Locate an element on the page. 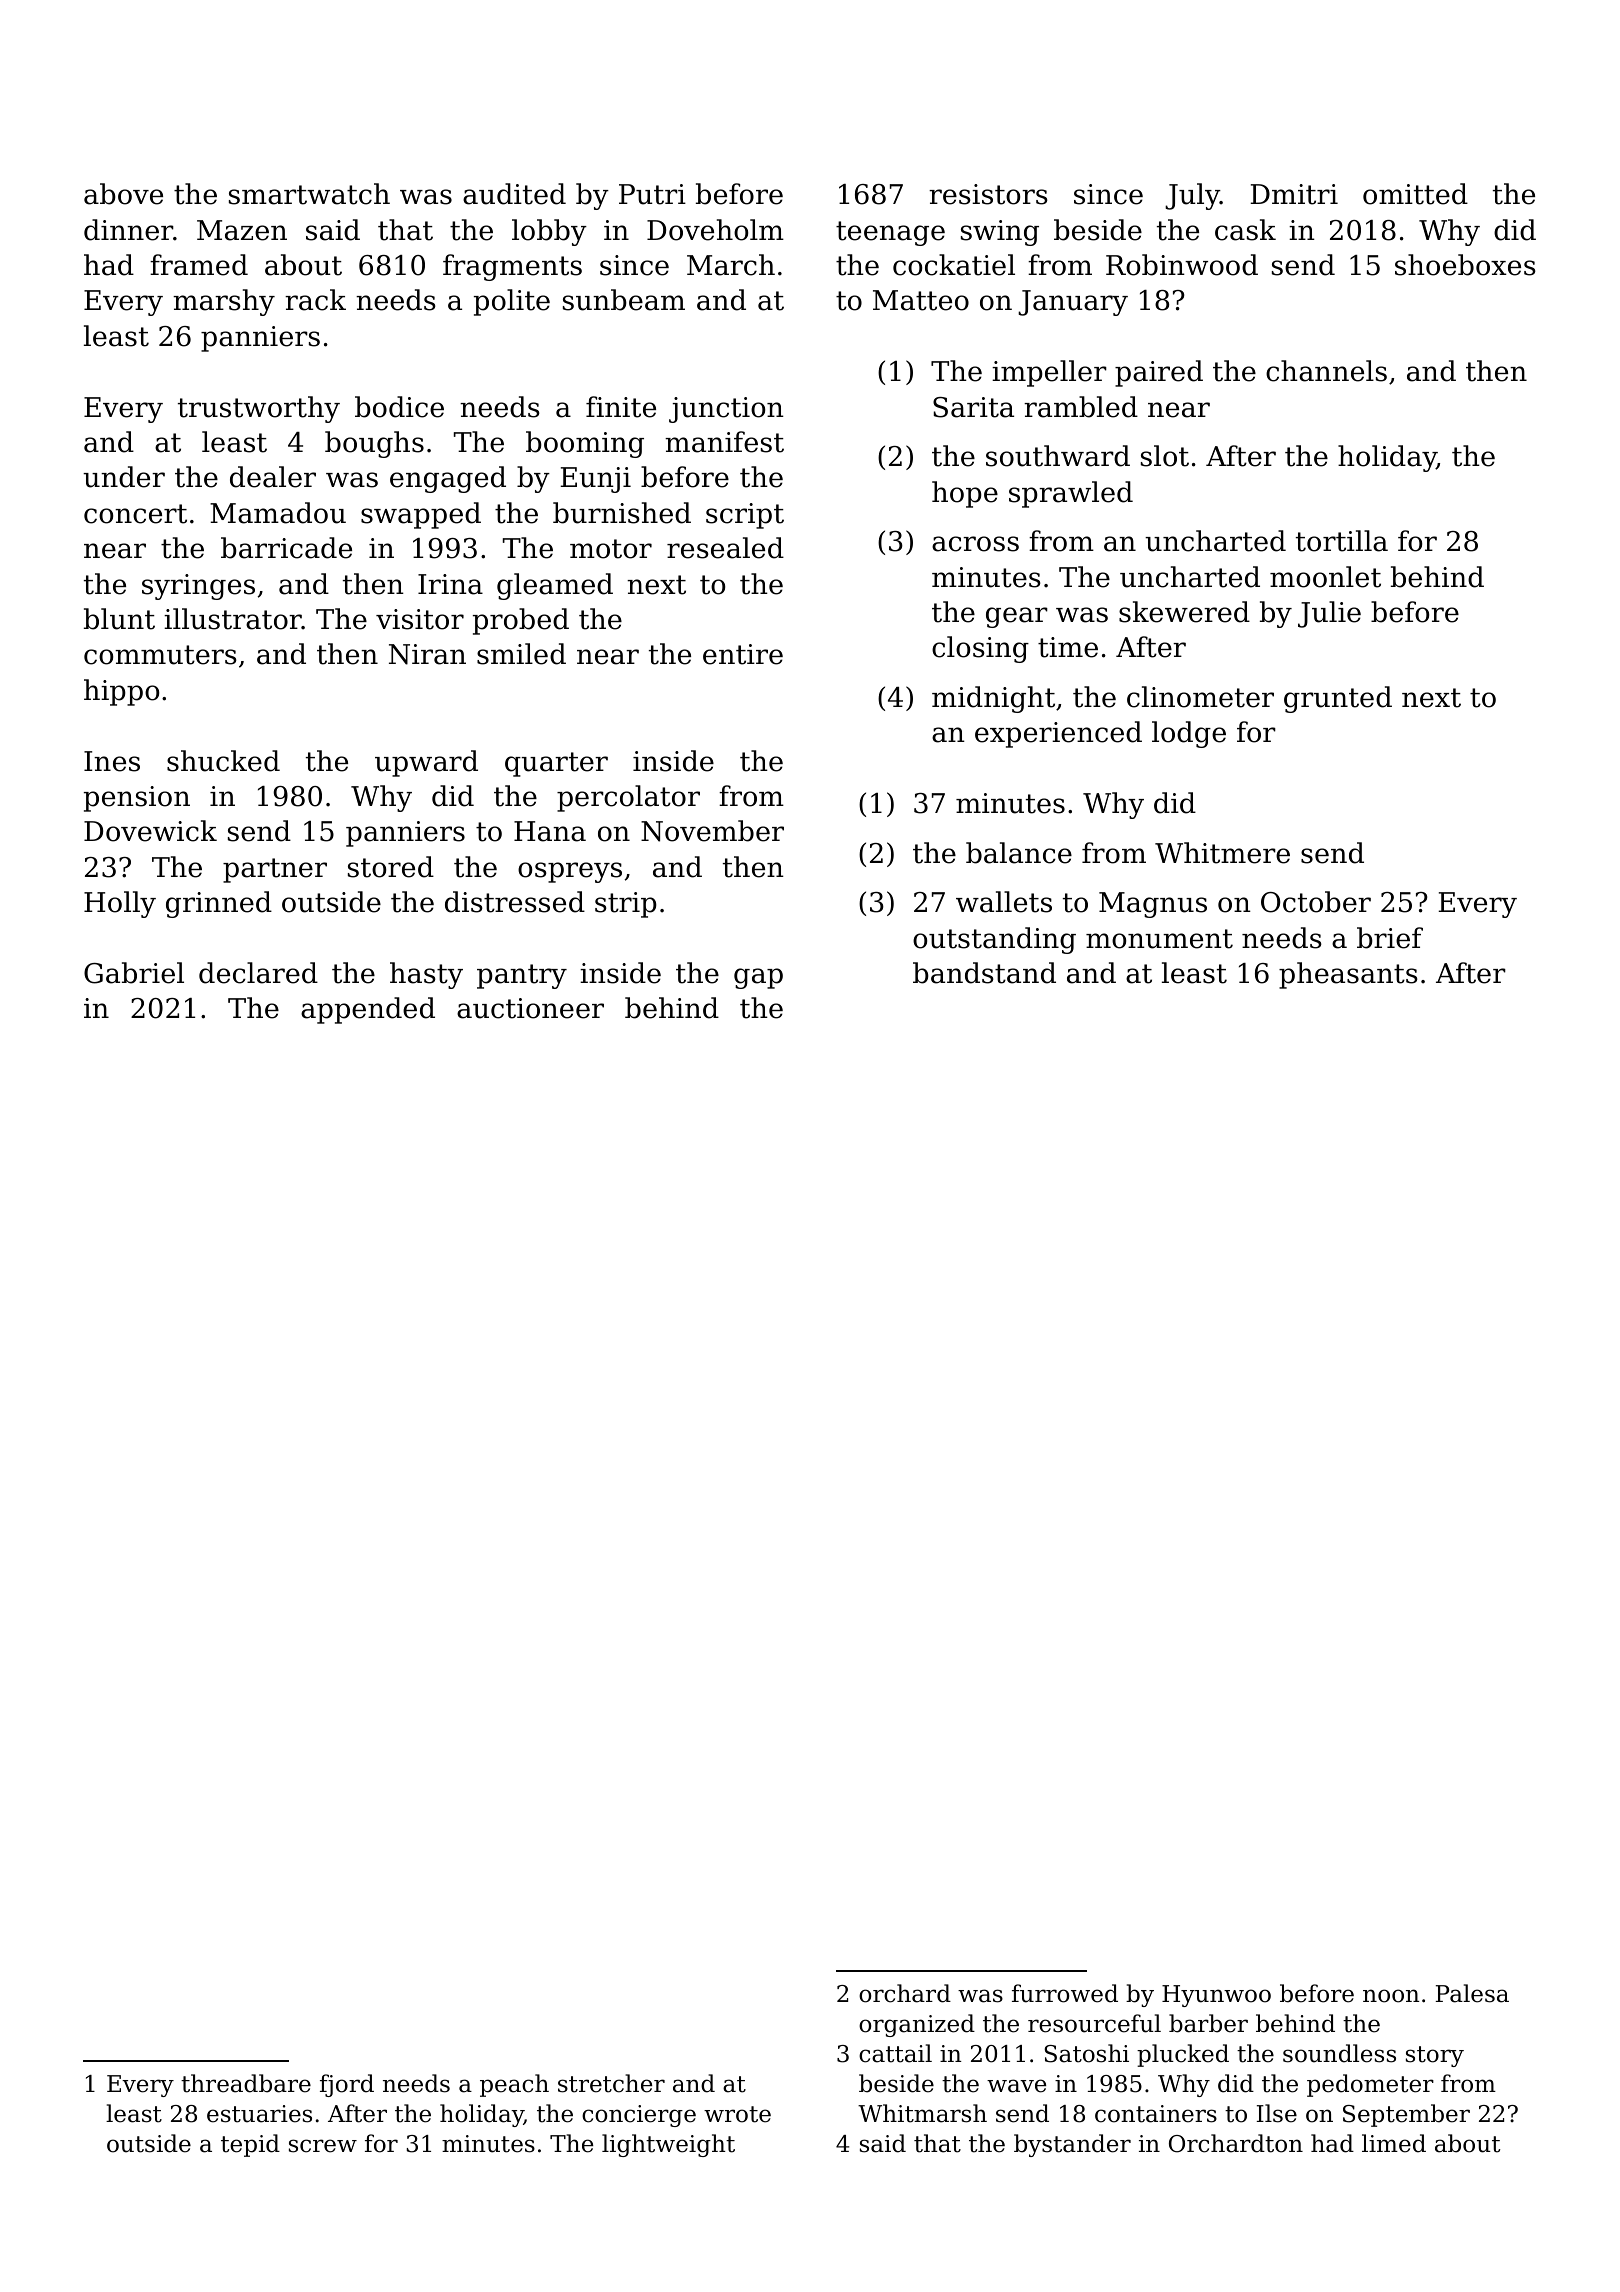 This document has height=2292, width=1620. bandstand is located at coordinates (984, 973).
